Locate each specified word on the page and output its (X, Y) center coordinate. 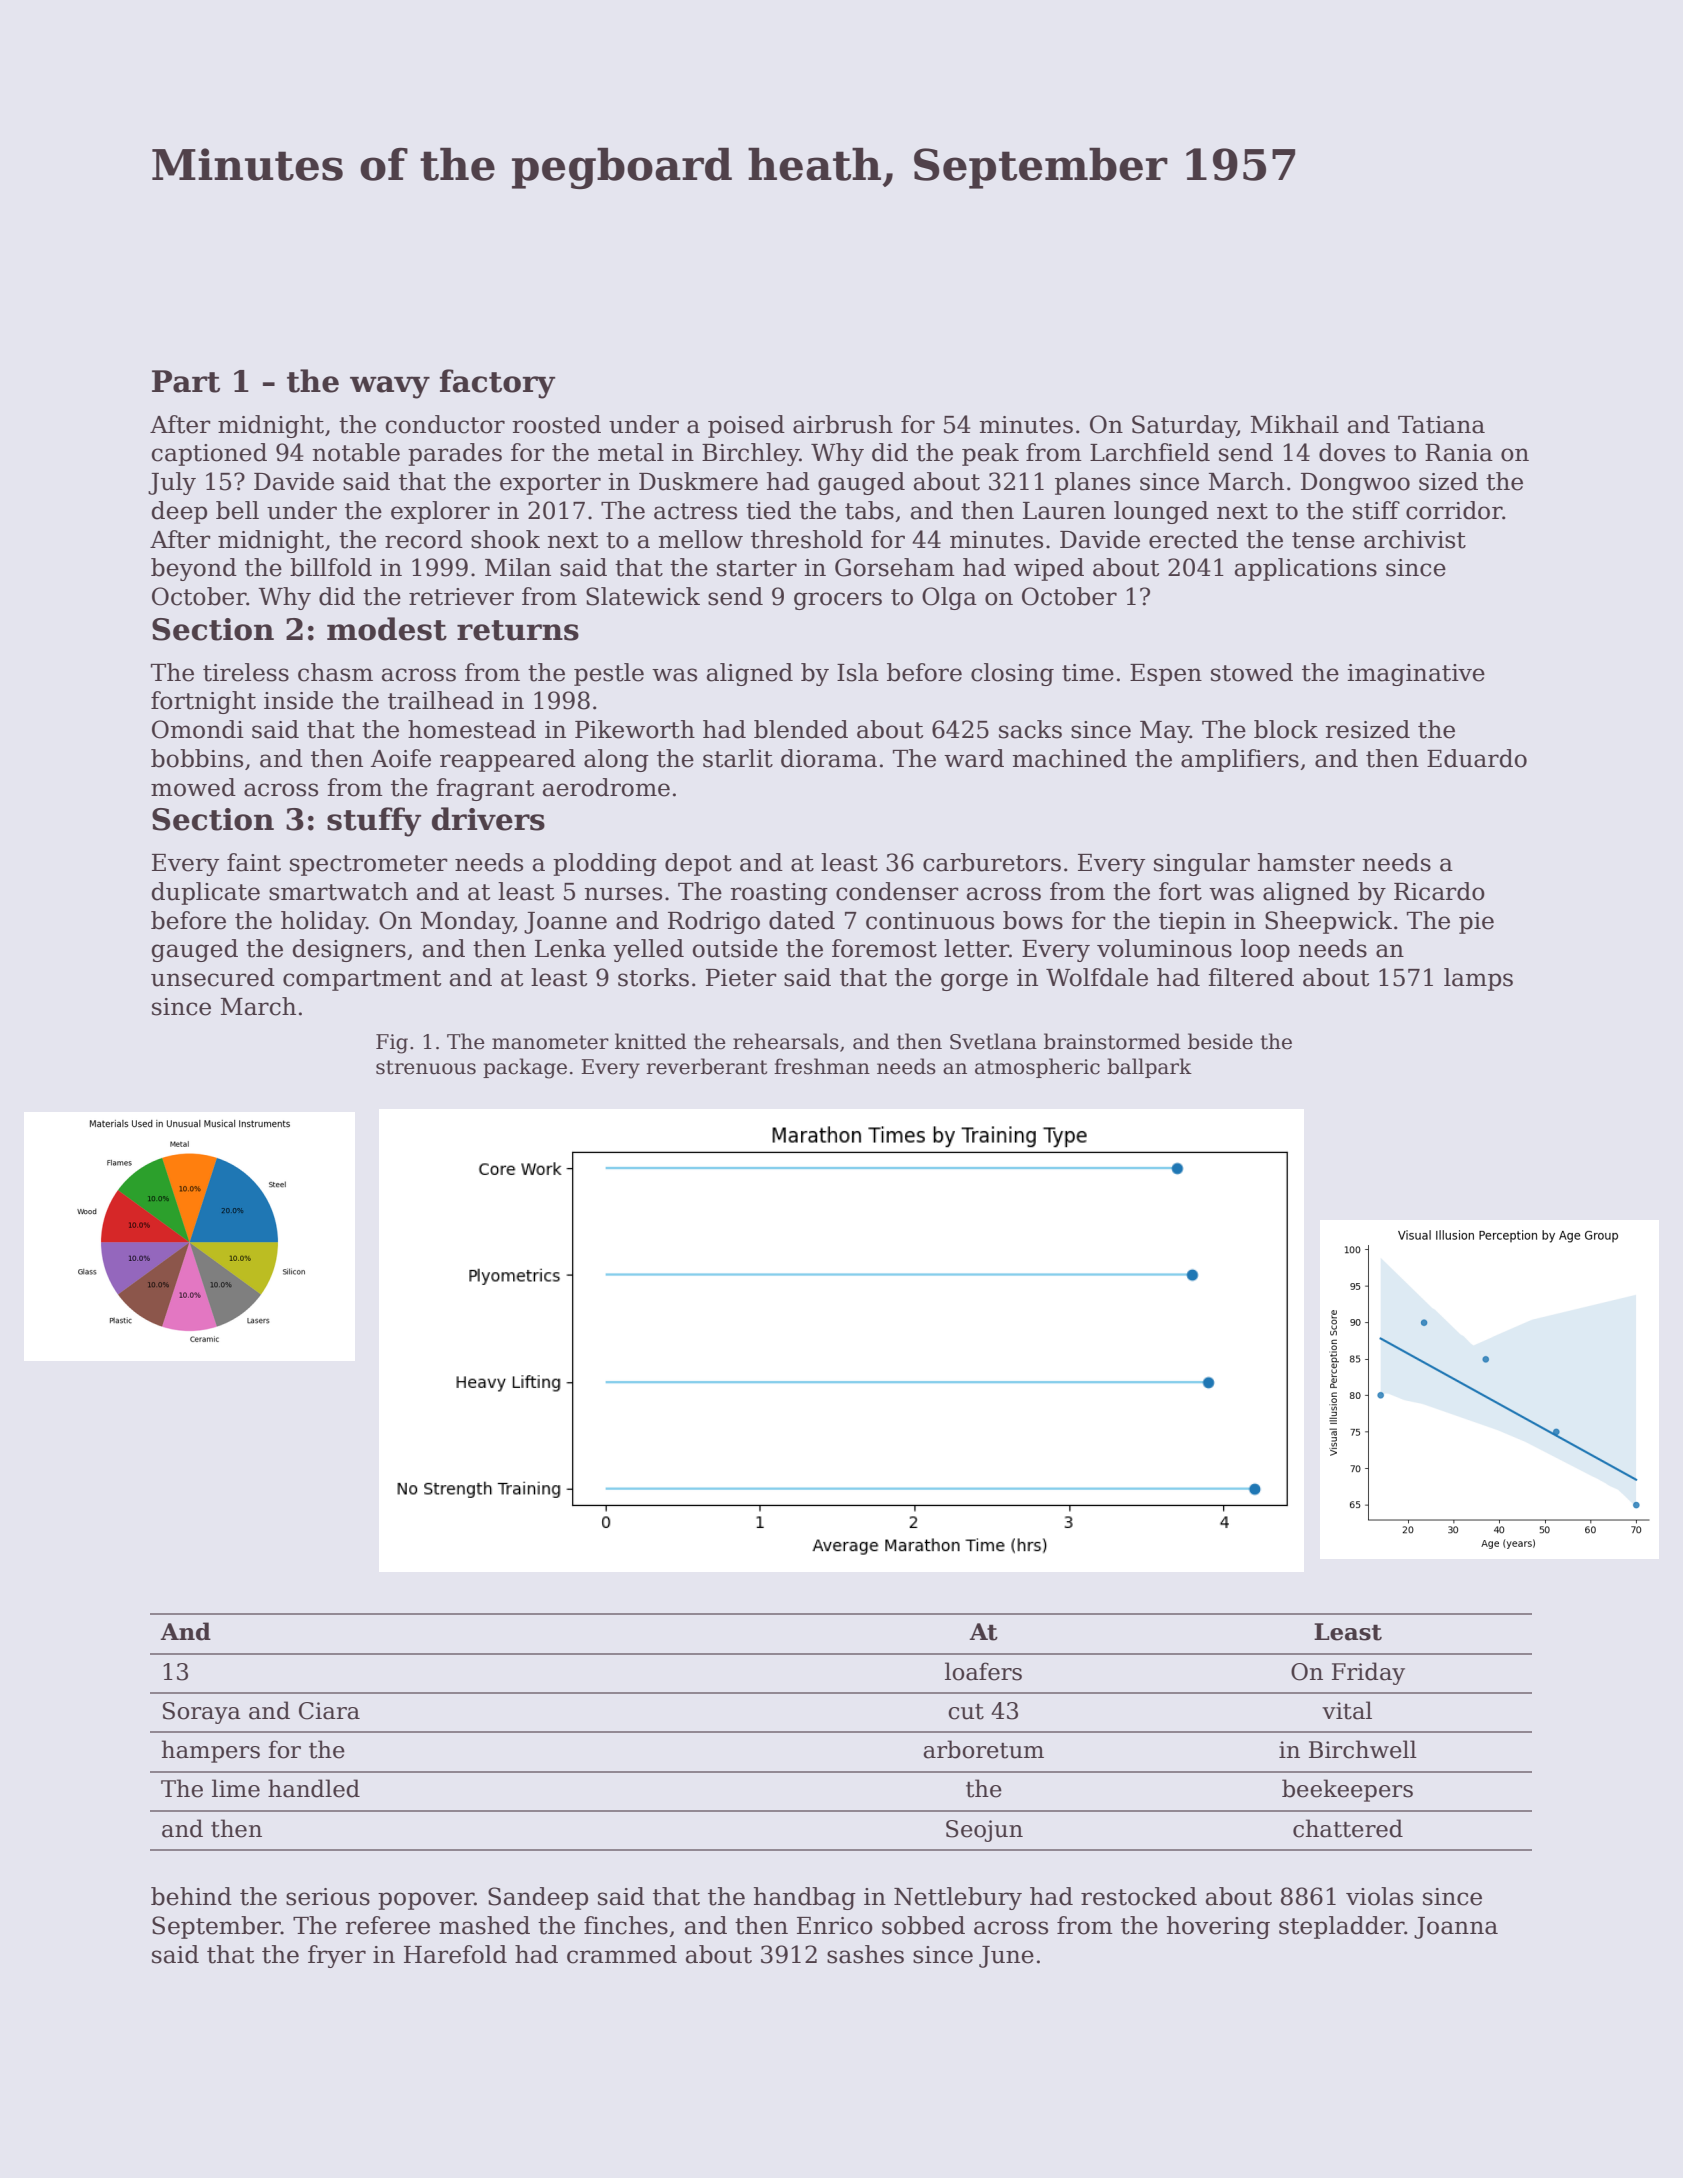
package (525, 1068)
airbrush (843, 424)
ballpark (1149, 1068)
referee (387, 1925)
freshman (822, 1066)
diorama (829, 758)
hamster (1306, 862)
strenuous (426, 1067)
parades (455, 454)
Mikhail (1295, 424)
